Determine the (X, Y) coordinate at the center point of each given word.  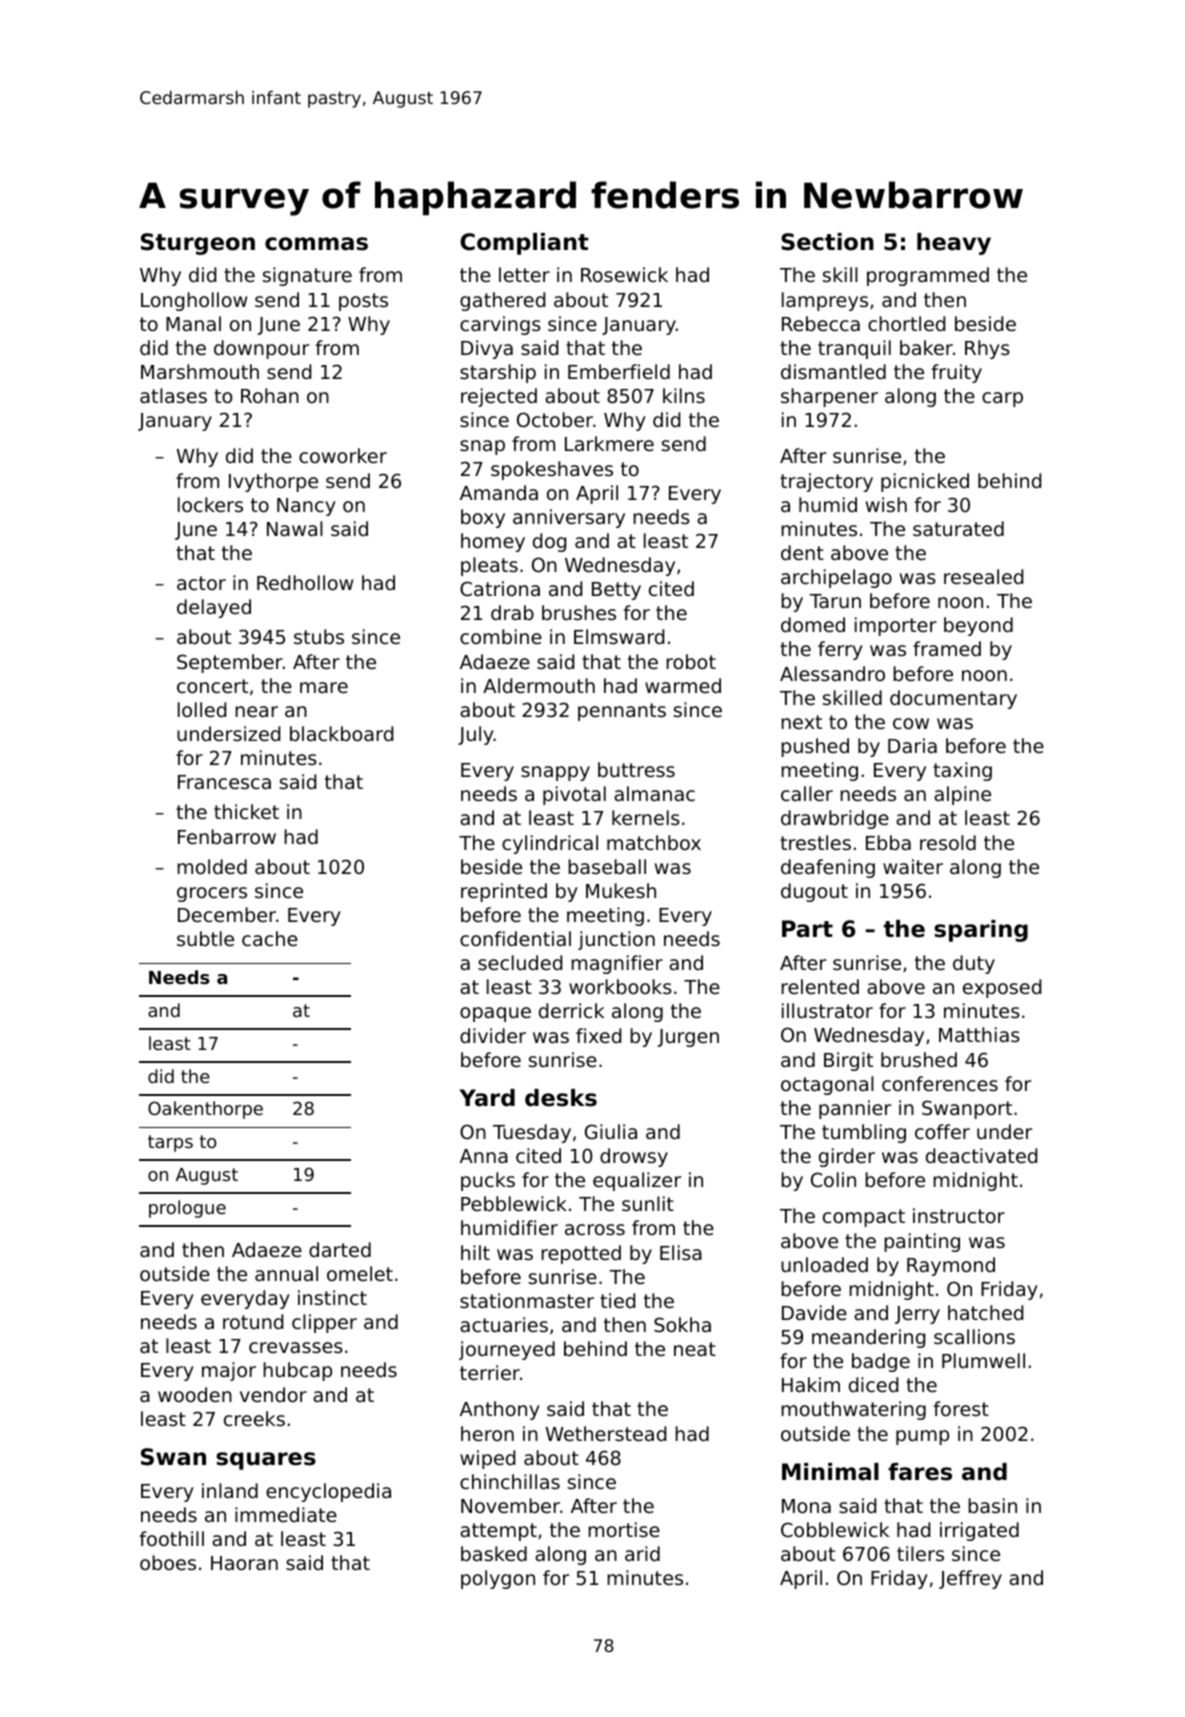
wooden (195, 1394)
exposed (1002, 988)
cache (270, 938)
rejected (499, 397)
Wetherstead (606, 1433)
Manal (193, 323)
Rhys (987, 349)
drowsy (634, 1157)
